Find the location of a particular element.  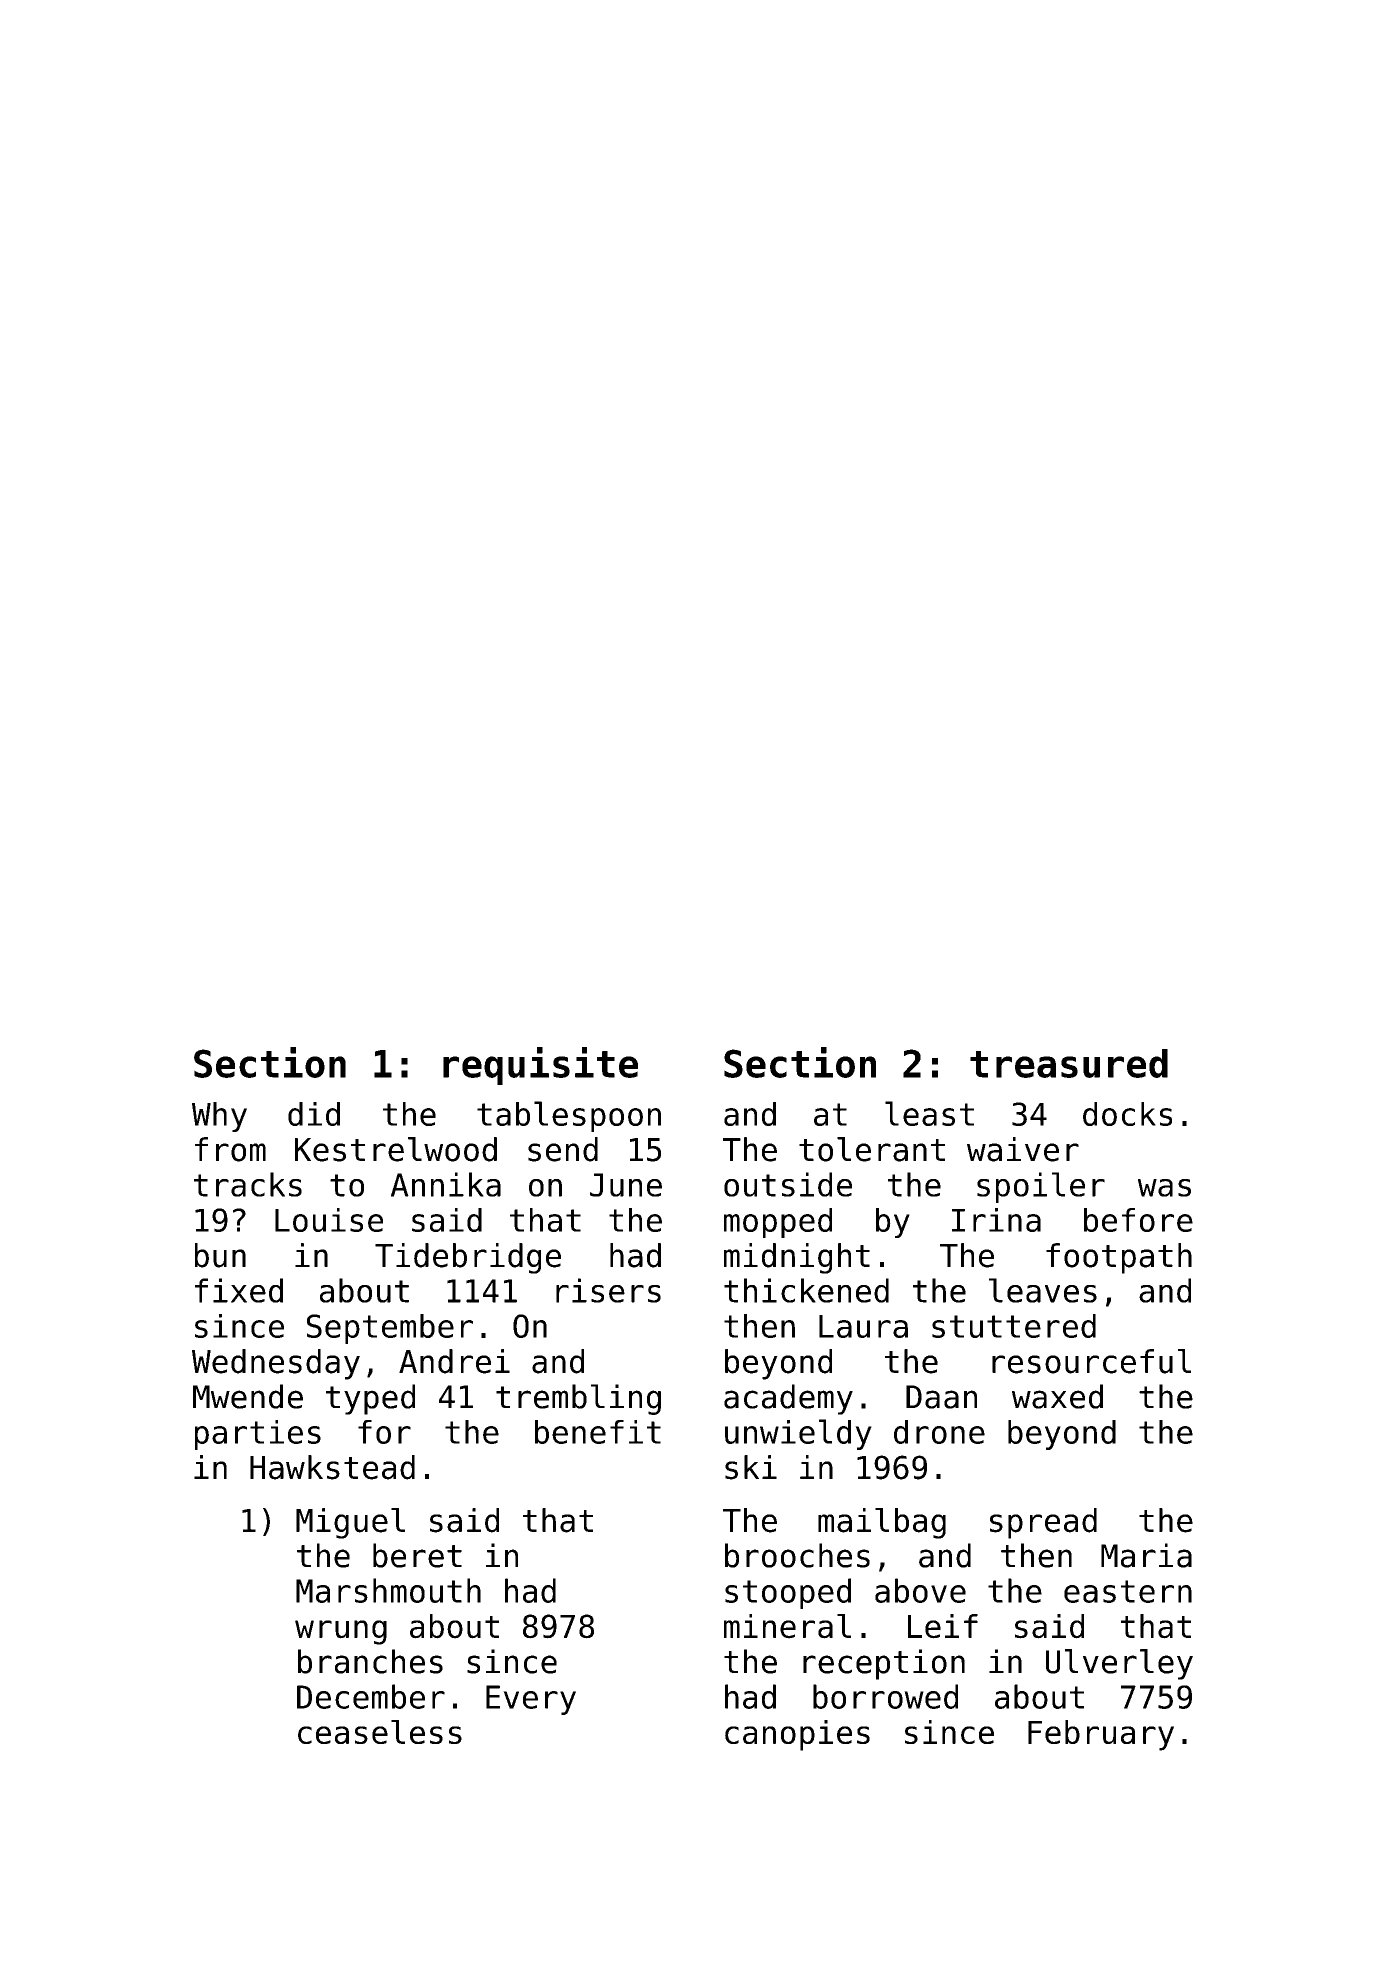

ski is located at coordinates (751, 1467).
